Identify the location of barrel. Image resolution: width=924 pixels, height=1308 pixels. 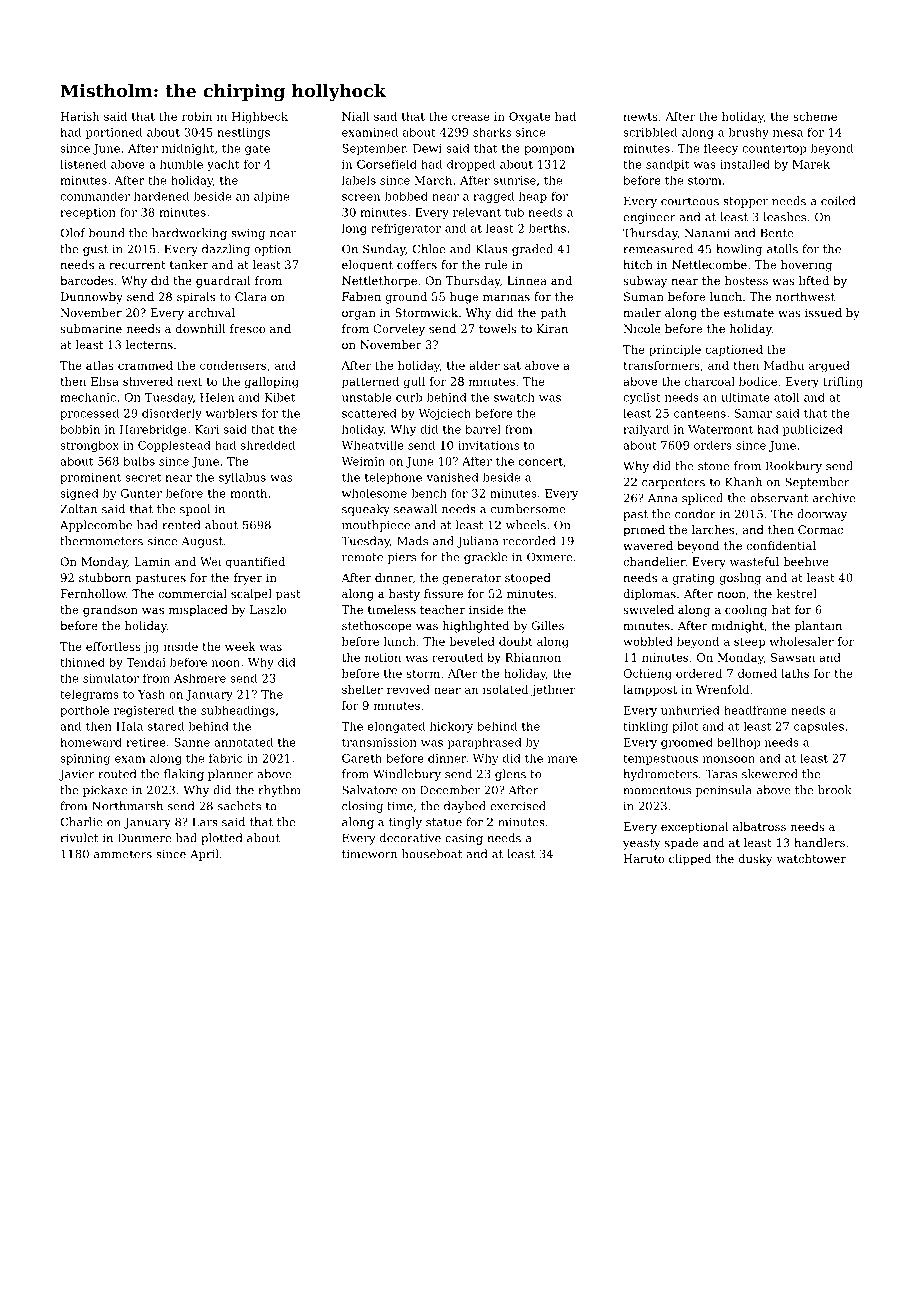
(483, 429).
